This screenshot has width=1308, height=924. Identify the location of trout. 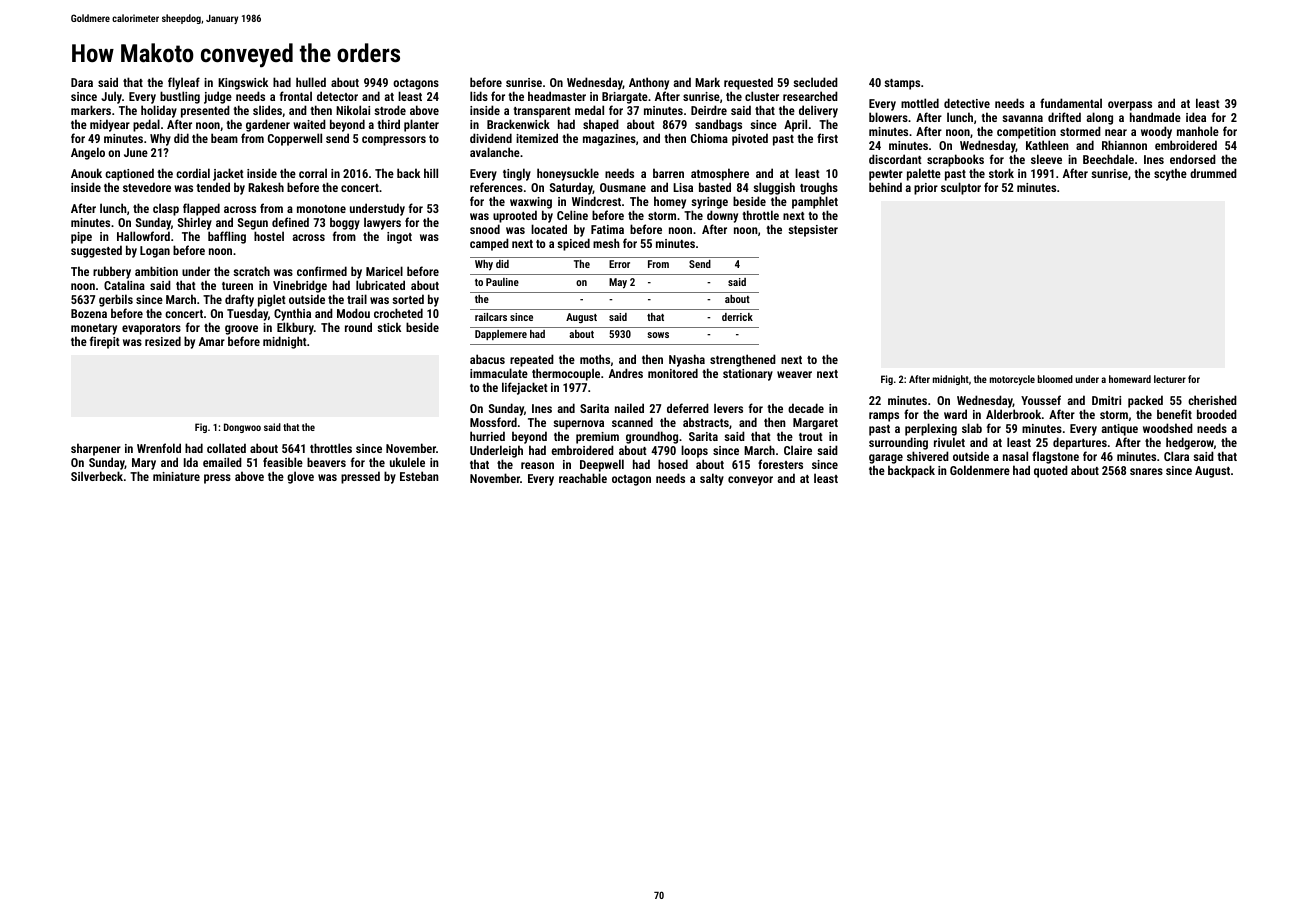
(811, 437).
